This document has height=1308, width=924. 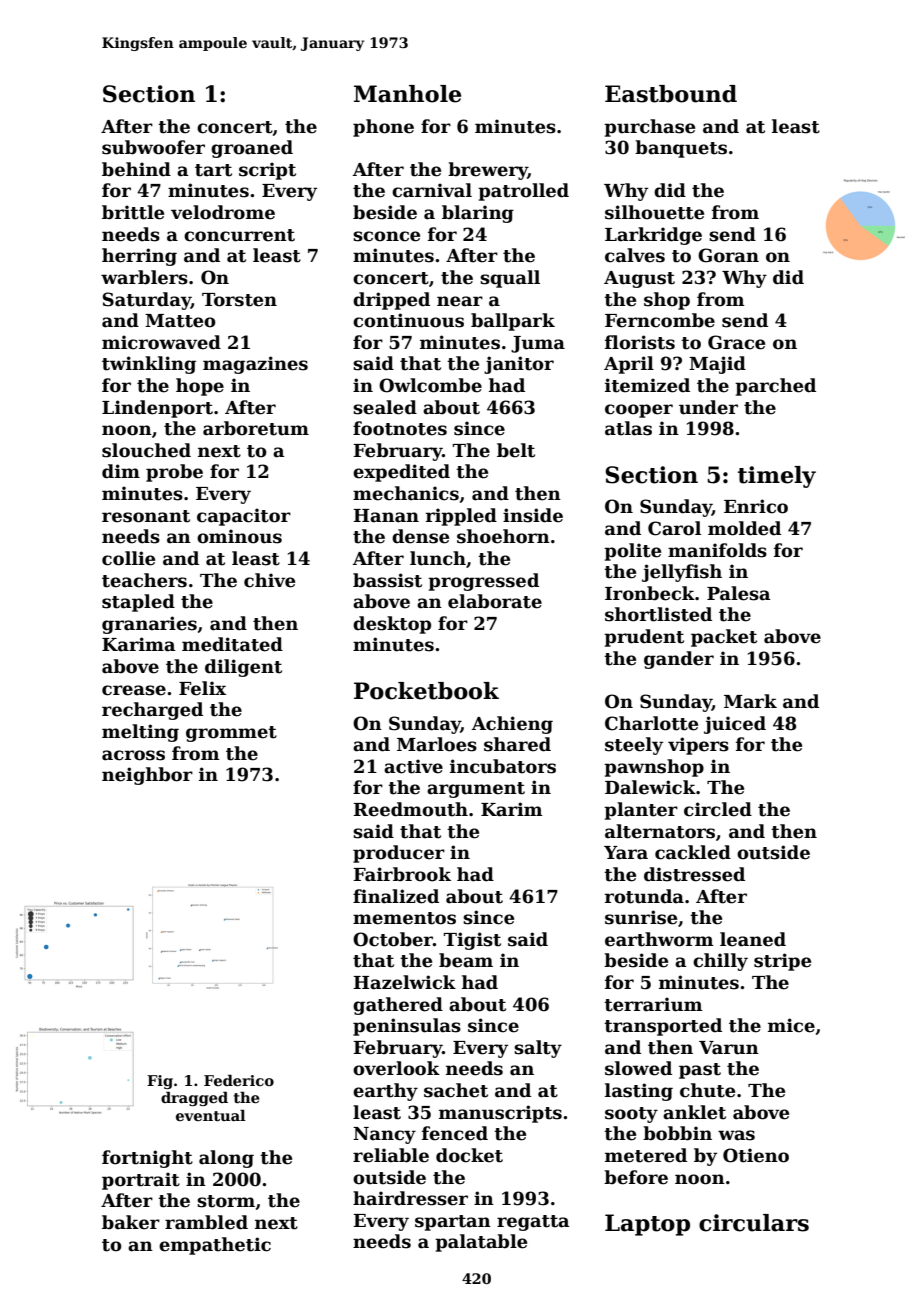 I want to click on hairdresser, so click(x=410, y=1198).
